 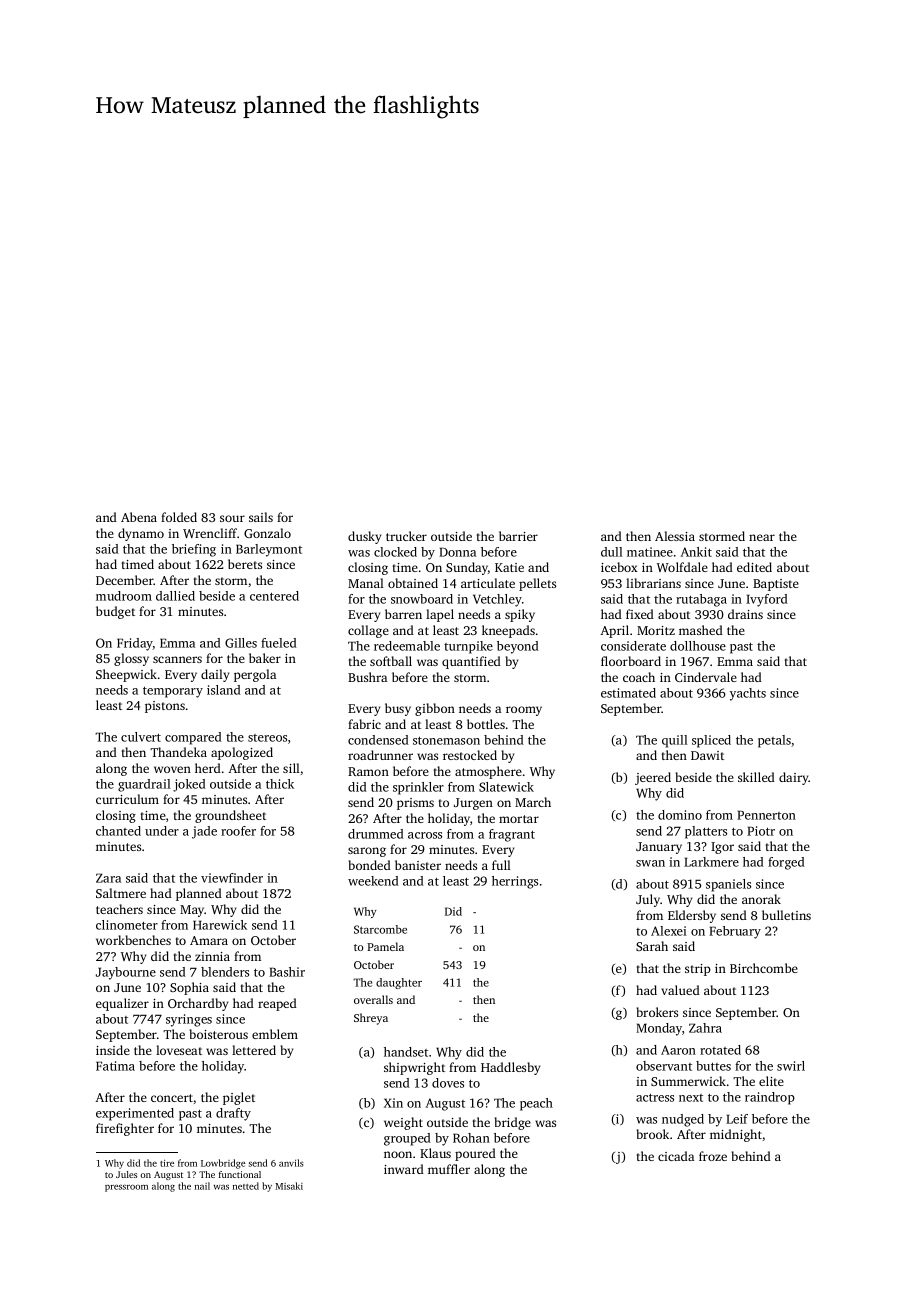 What do you see at coordinates (261, 517) in the document?
I see `sails` at bounding box center [261, 517].
